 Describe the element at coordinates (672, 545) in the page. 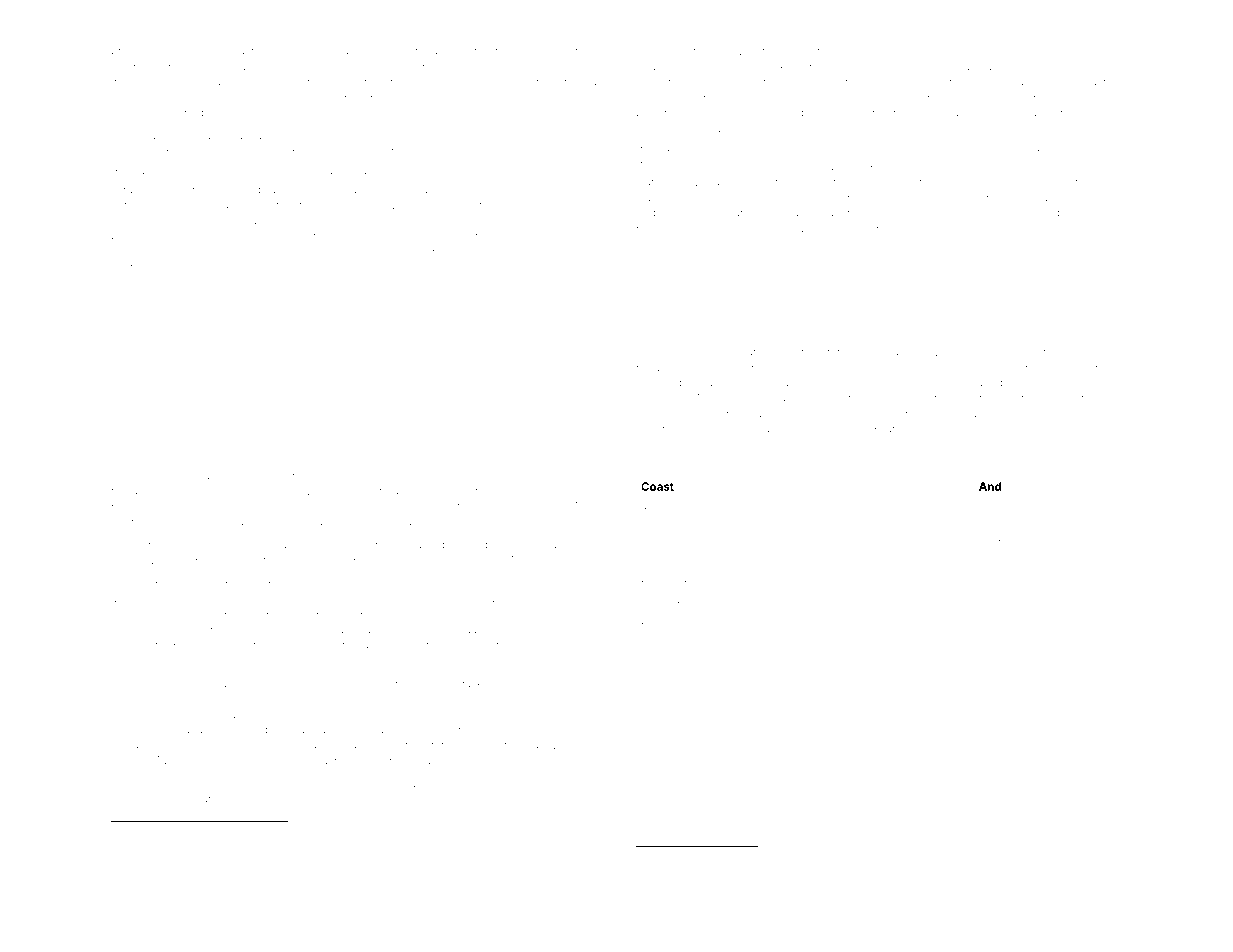

I see `extinguisher` at that location.
